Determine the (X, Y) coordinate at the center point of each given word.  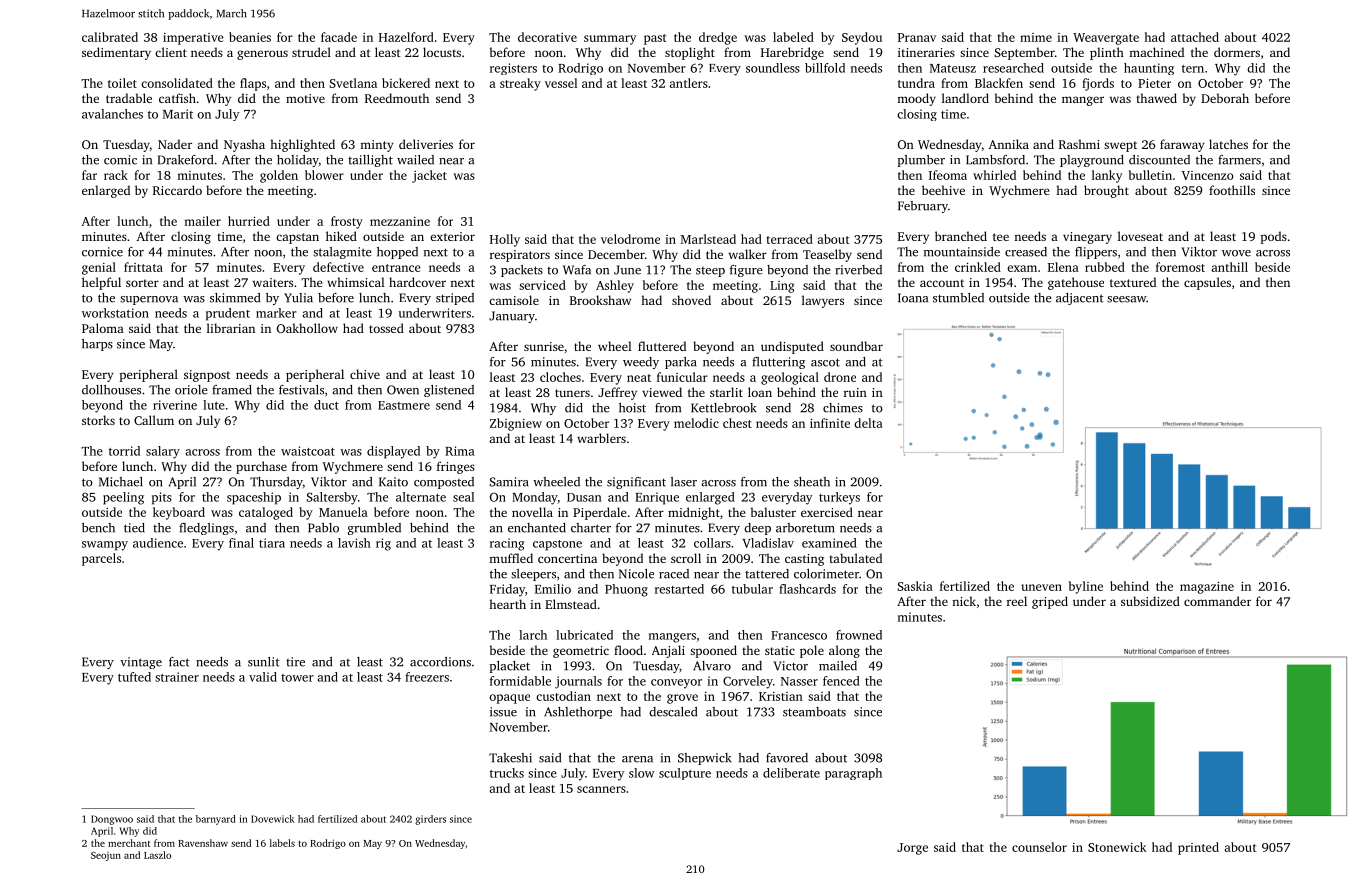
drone (840, 377)
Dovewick (273, 819)
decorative (547, 37)
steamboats (814, 712)
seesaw (1126, 299)
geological (790, 378)
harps (97, 345)
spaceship (254, 498)
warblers (601, 438)
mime (1036, 37)
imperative (193, 39)
